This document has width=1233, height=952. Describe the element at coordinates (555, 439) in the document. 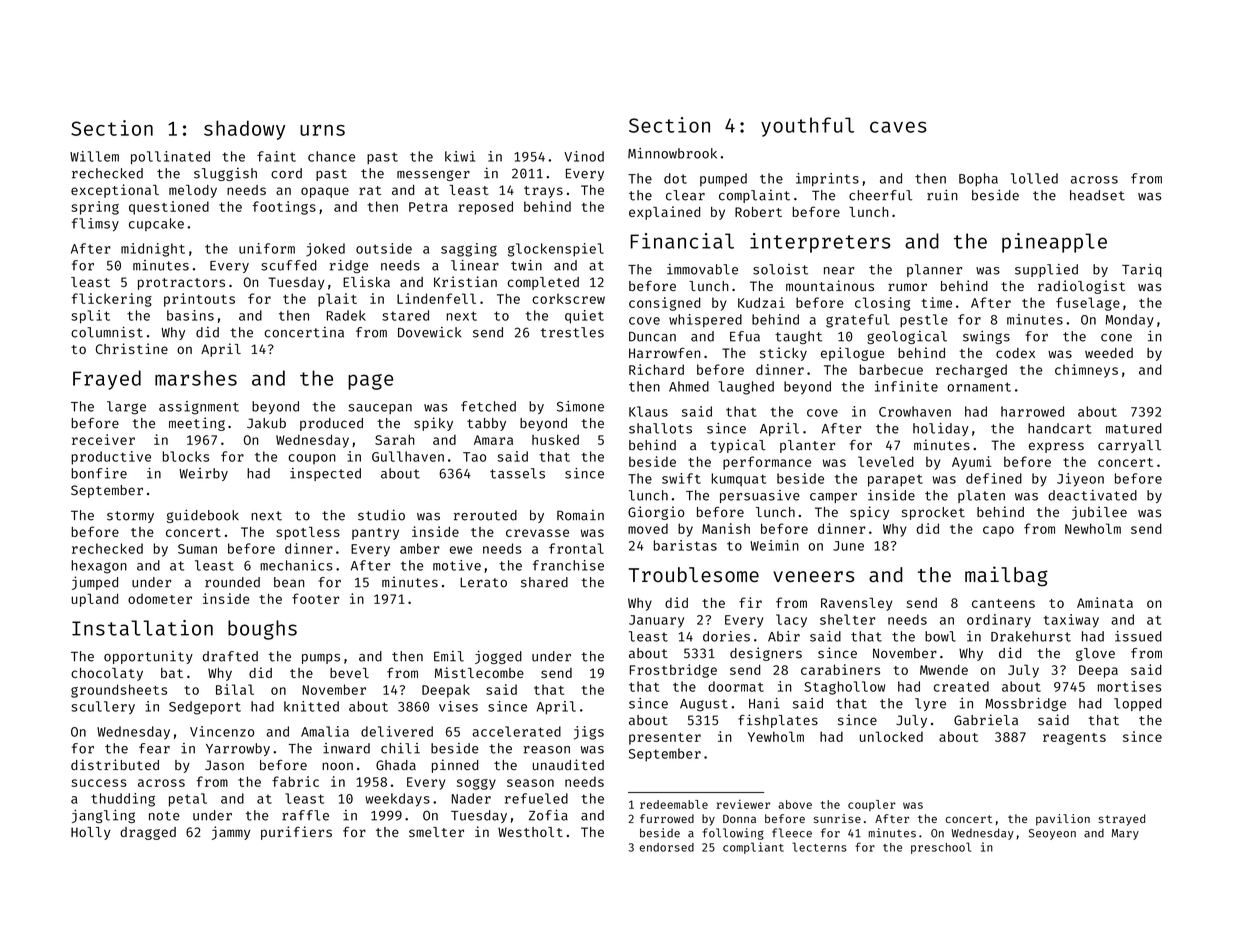

I see `husked` at that location.
